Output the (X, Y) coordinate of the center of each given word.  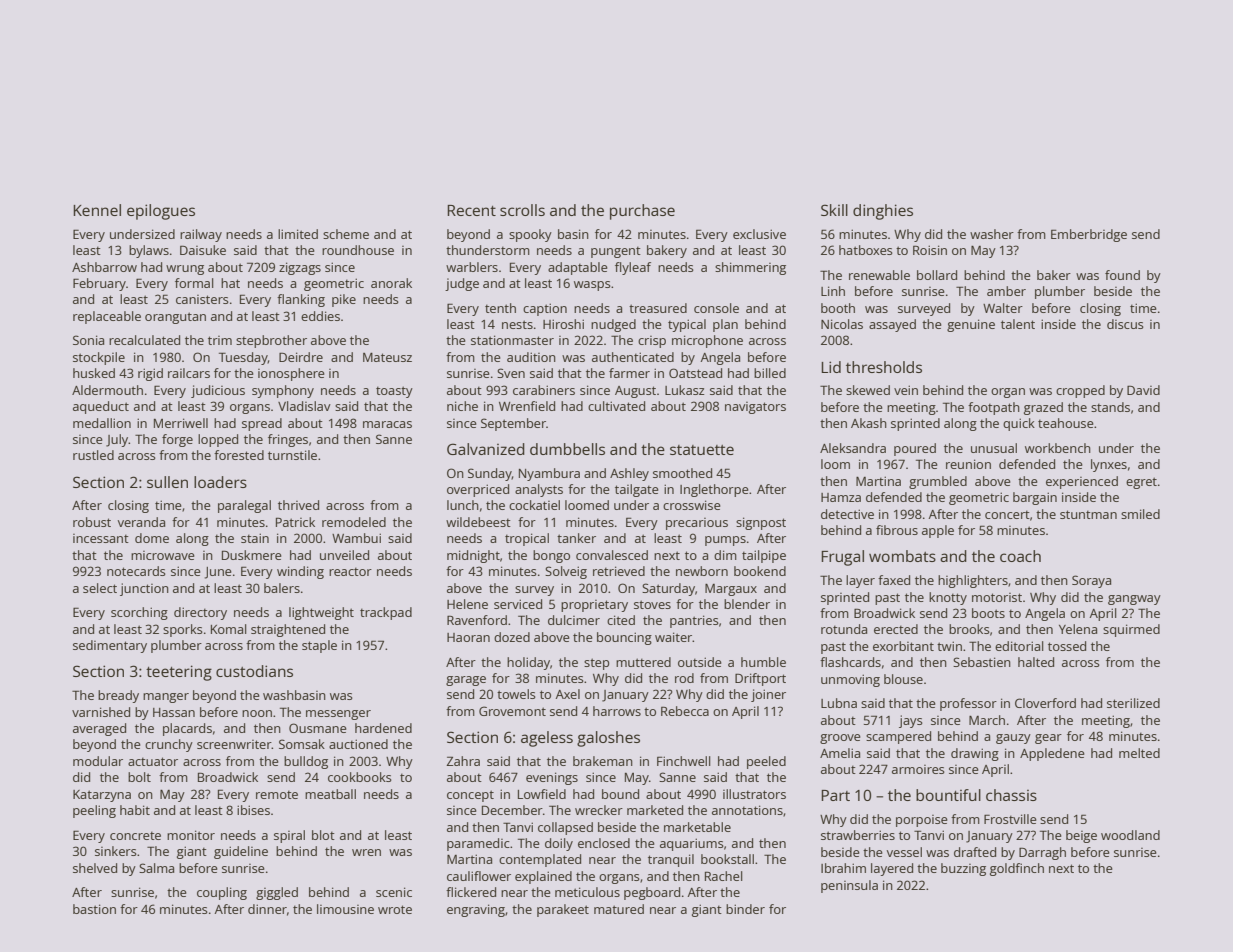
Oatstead (695, 373)
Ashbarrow (104, 267)
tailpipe (764, 556)
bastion (94, 909)
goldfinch (1017, 869)
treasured (658, 308)
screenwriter (234, 744)
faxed (894, 580)
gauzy (1013, 739)
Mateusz (387, 357)
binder (745, 909)
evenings (552, 778)
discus (1125, 324)
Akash (869, 423)
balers (282, 588)
